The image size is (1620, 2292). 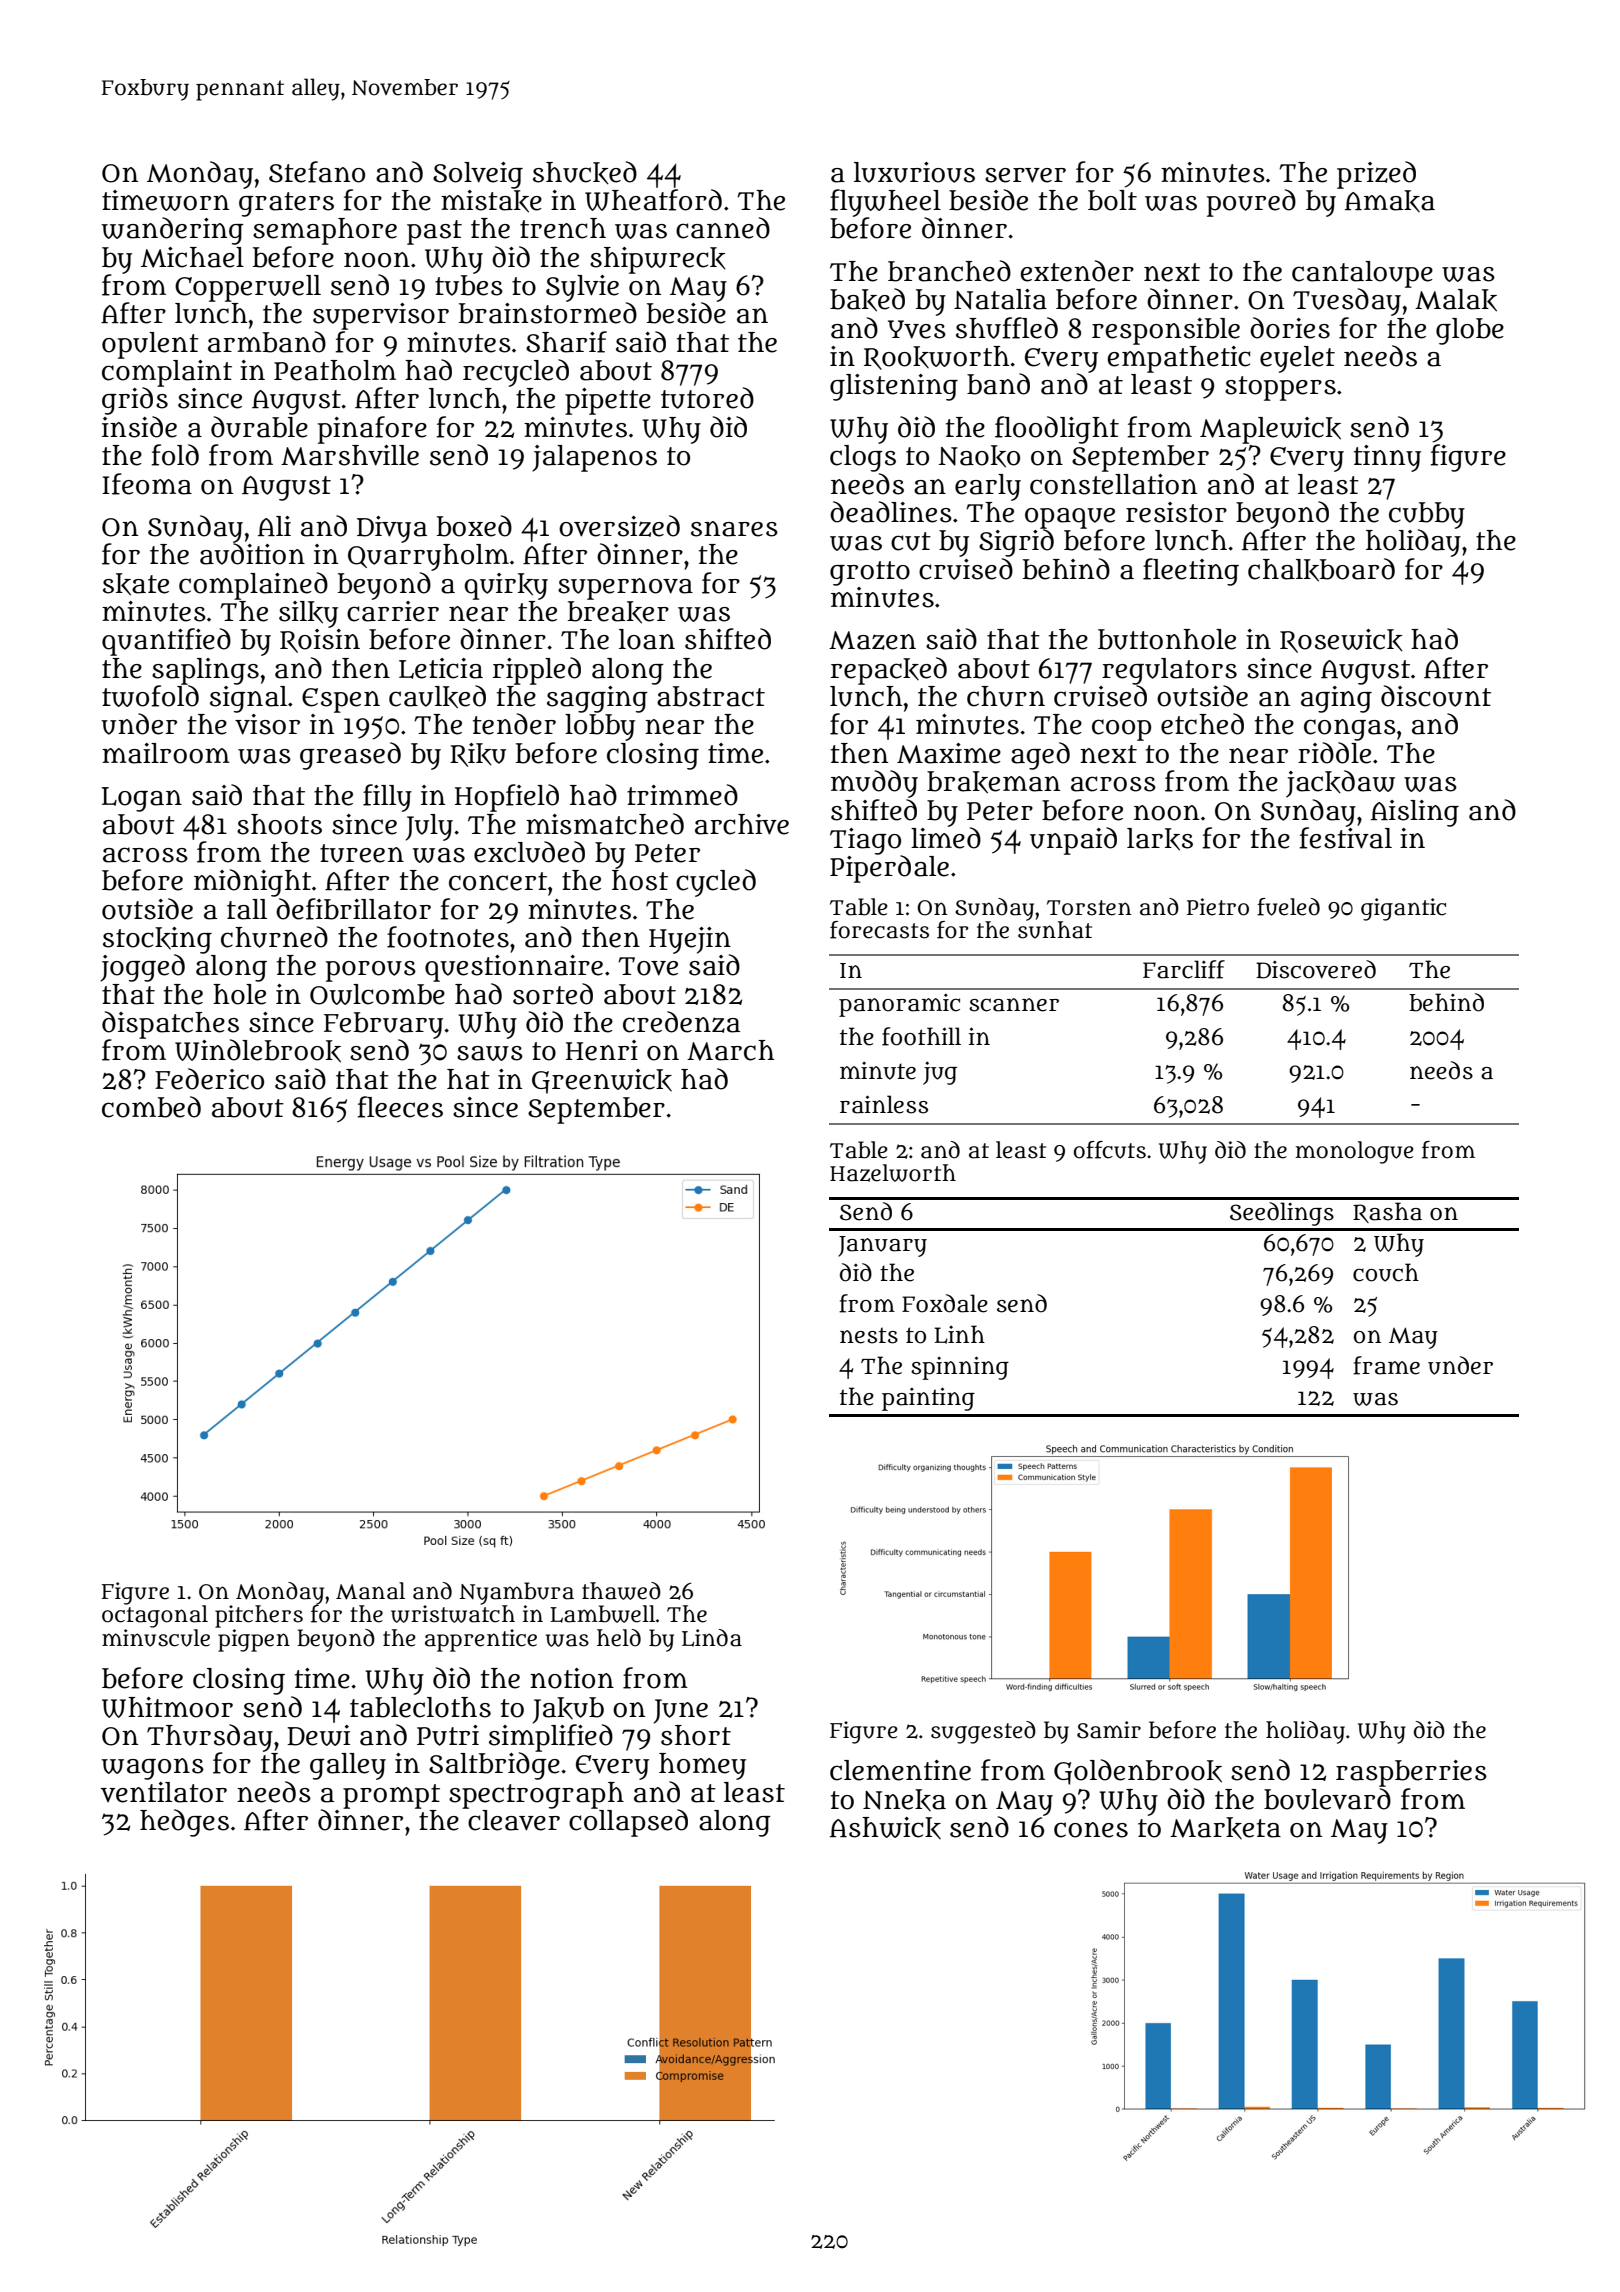 What do you see at coordinates (1436, 696) in the image?
I see `discount` at bounding box center [1436, 696].
